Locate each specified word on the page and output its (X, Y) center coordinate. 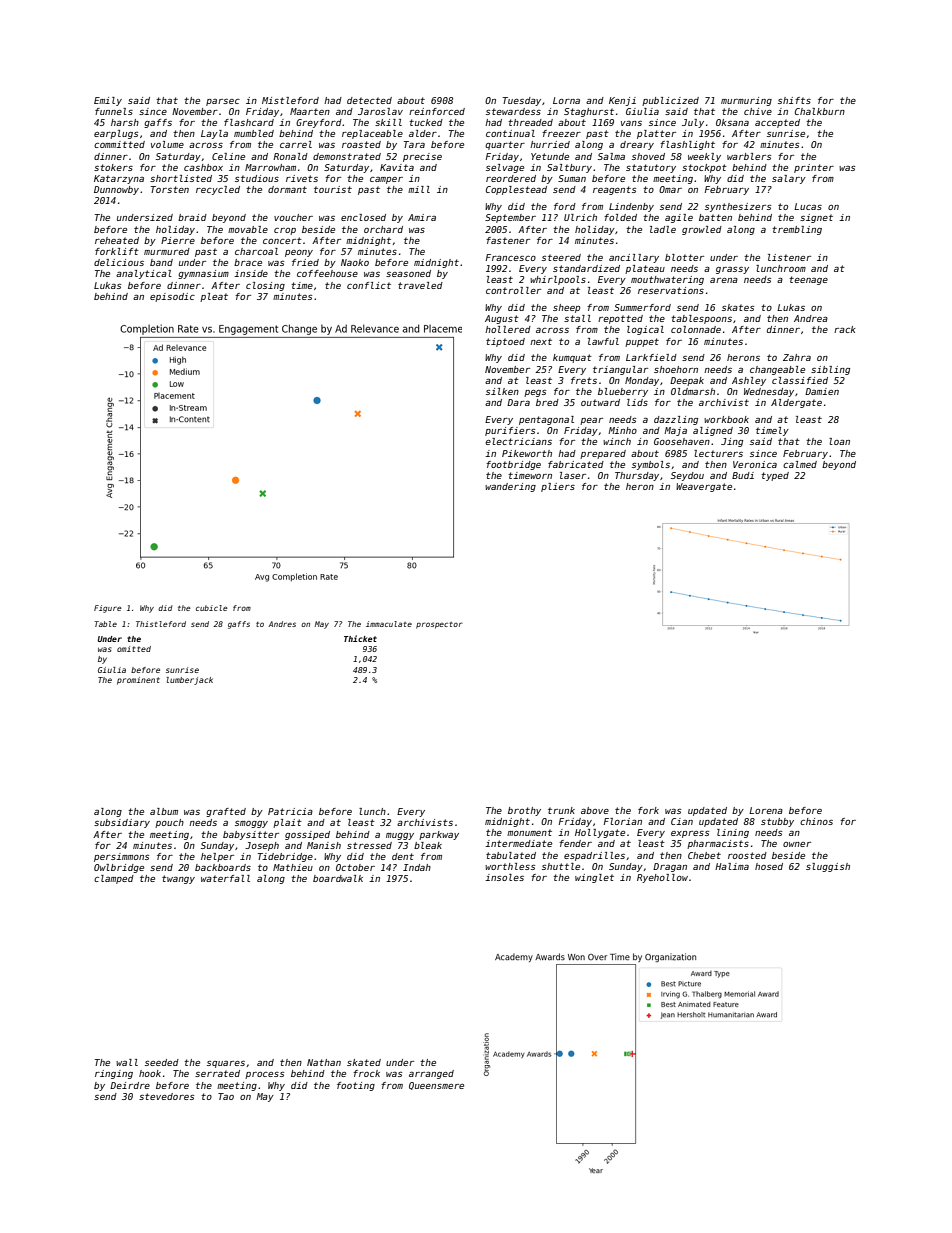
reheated (117, 240)
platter (656, 134)
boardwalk (338, 878)
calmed (800, 464)
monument (529, 832)
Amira (422, 217)
